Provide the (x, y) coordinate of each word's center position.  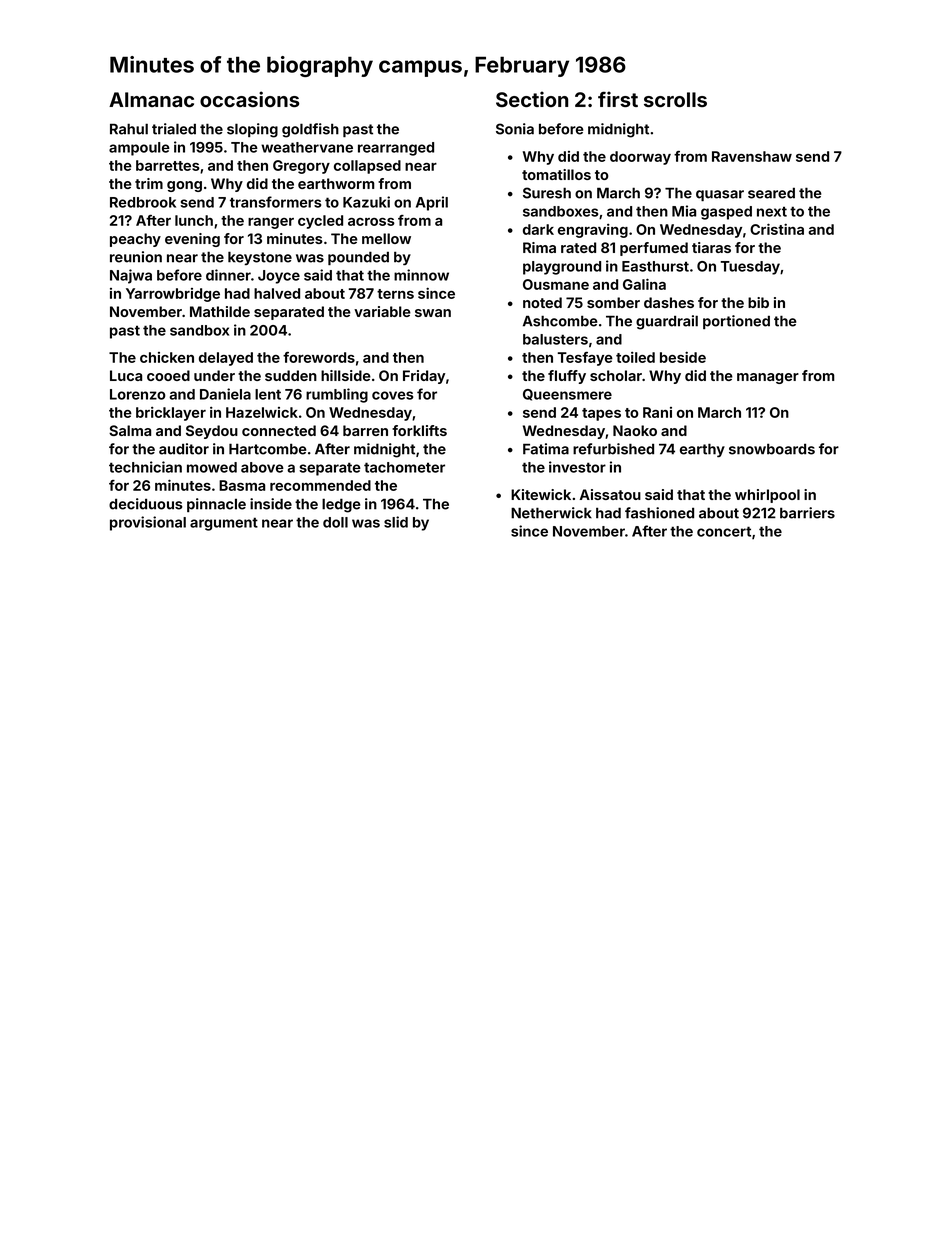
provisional (148, 523)
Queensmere (567, 395)
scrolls (675, 99)
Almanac (151, 99)
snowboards (772, 449)
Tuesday (750, 268)
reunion (136, 257)
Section (532, 99)
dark (538, 229)
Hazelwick (262, 412)
